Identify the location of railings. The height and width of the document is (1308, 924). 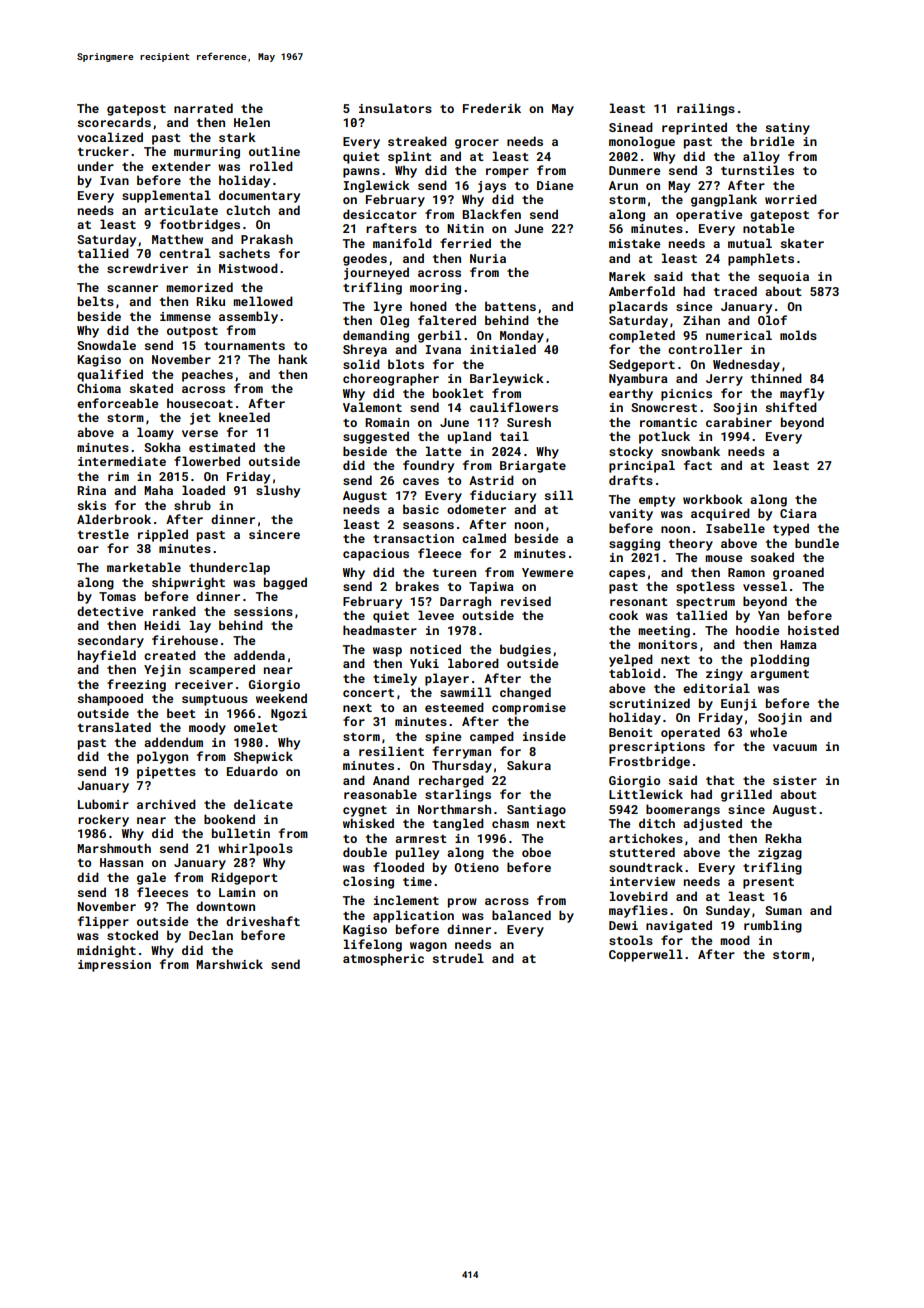
(706, 109).
